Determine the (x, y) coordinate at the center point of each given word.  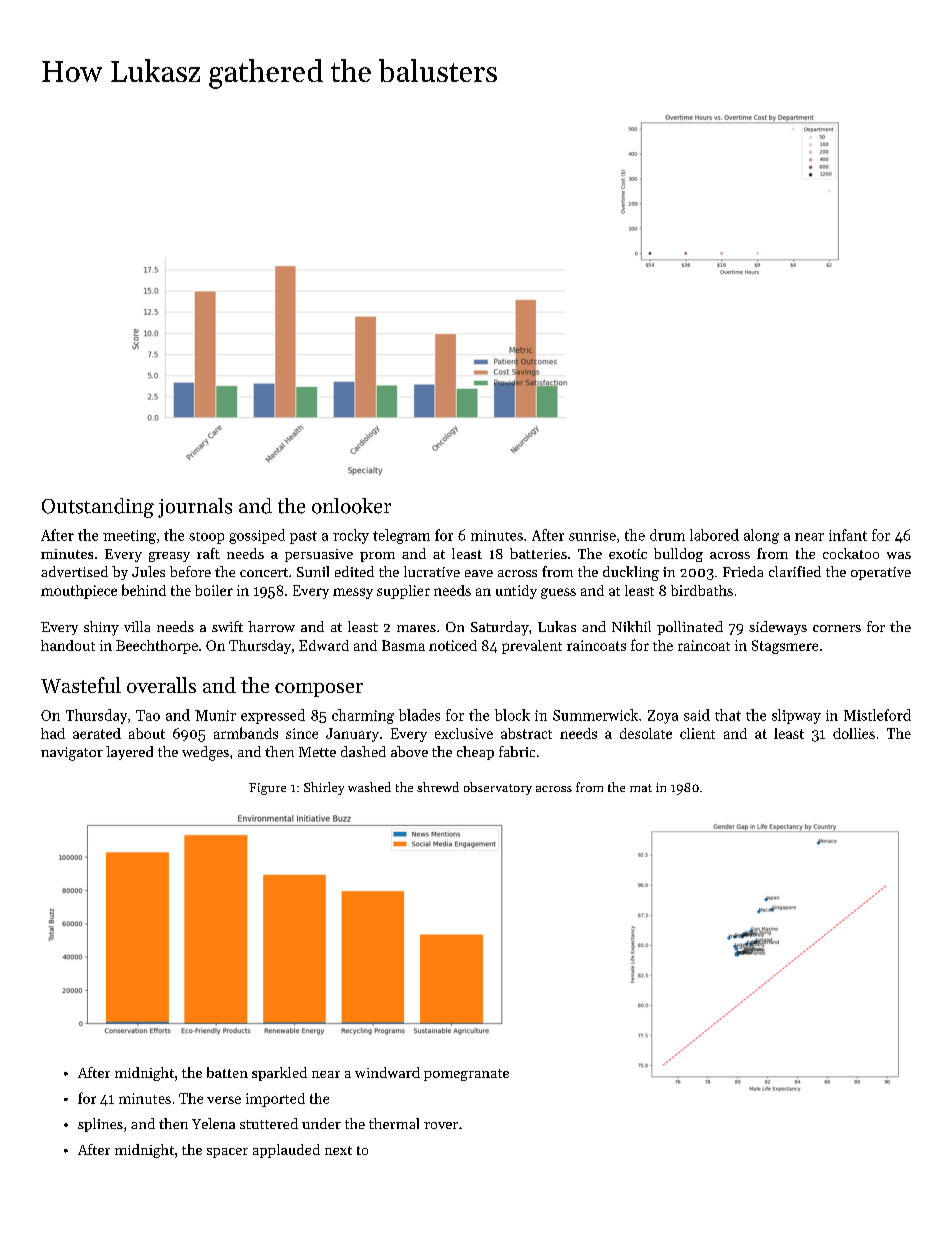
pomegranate (466, 1075)
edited (354, 571)
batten (227, 1072)
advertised (74, 571)
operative (881, 573)
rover (441, 1125)
